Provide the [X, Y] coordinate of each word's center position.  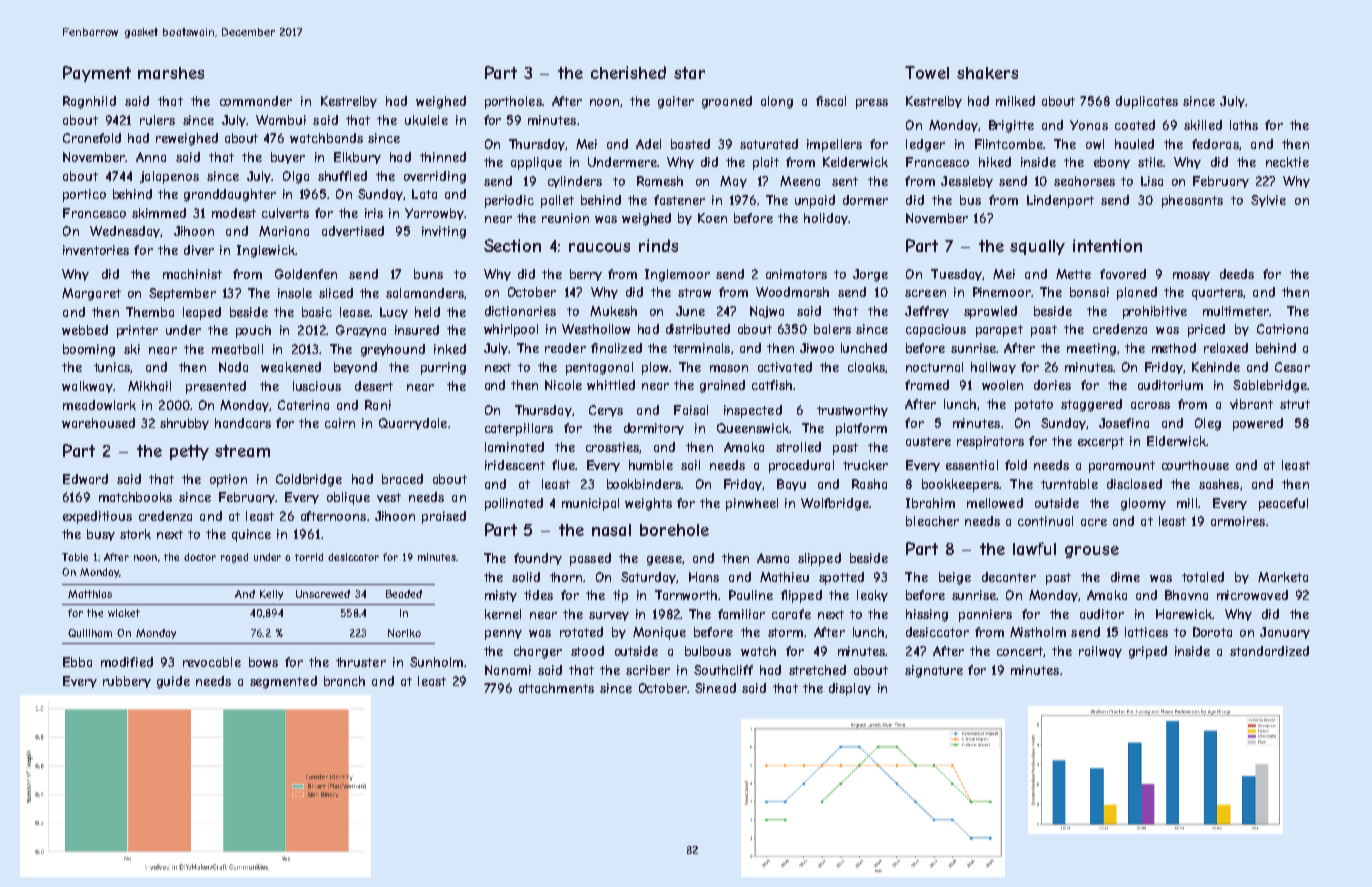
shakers [987, 73]
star [689, 73]
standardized [1269, 651]
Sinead [715, 688]
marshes [171, 73]
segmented [283, 682]
